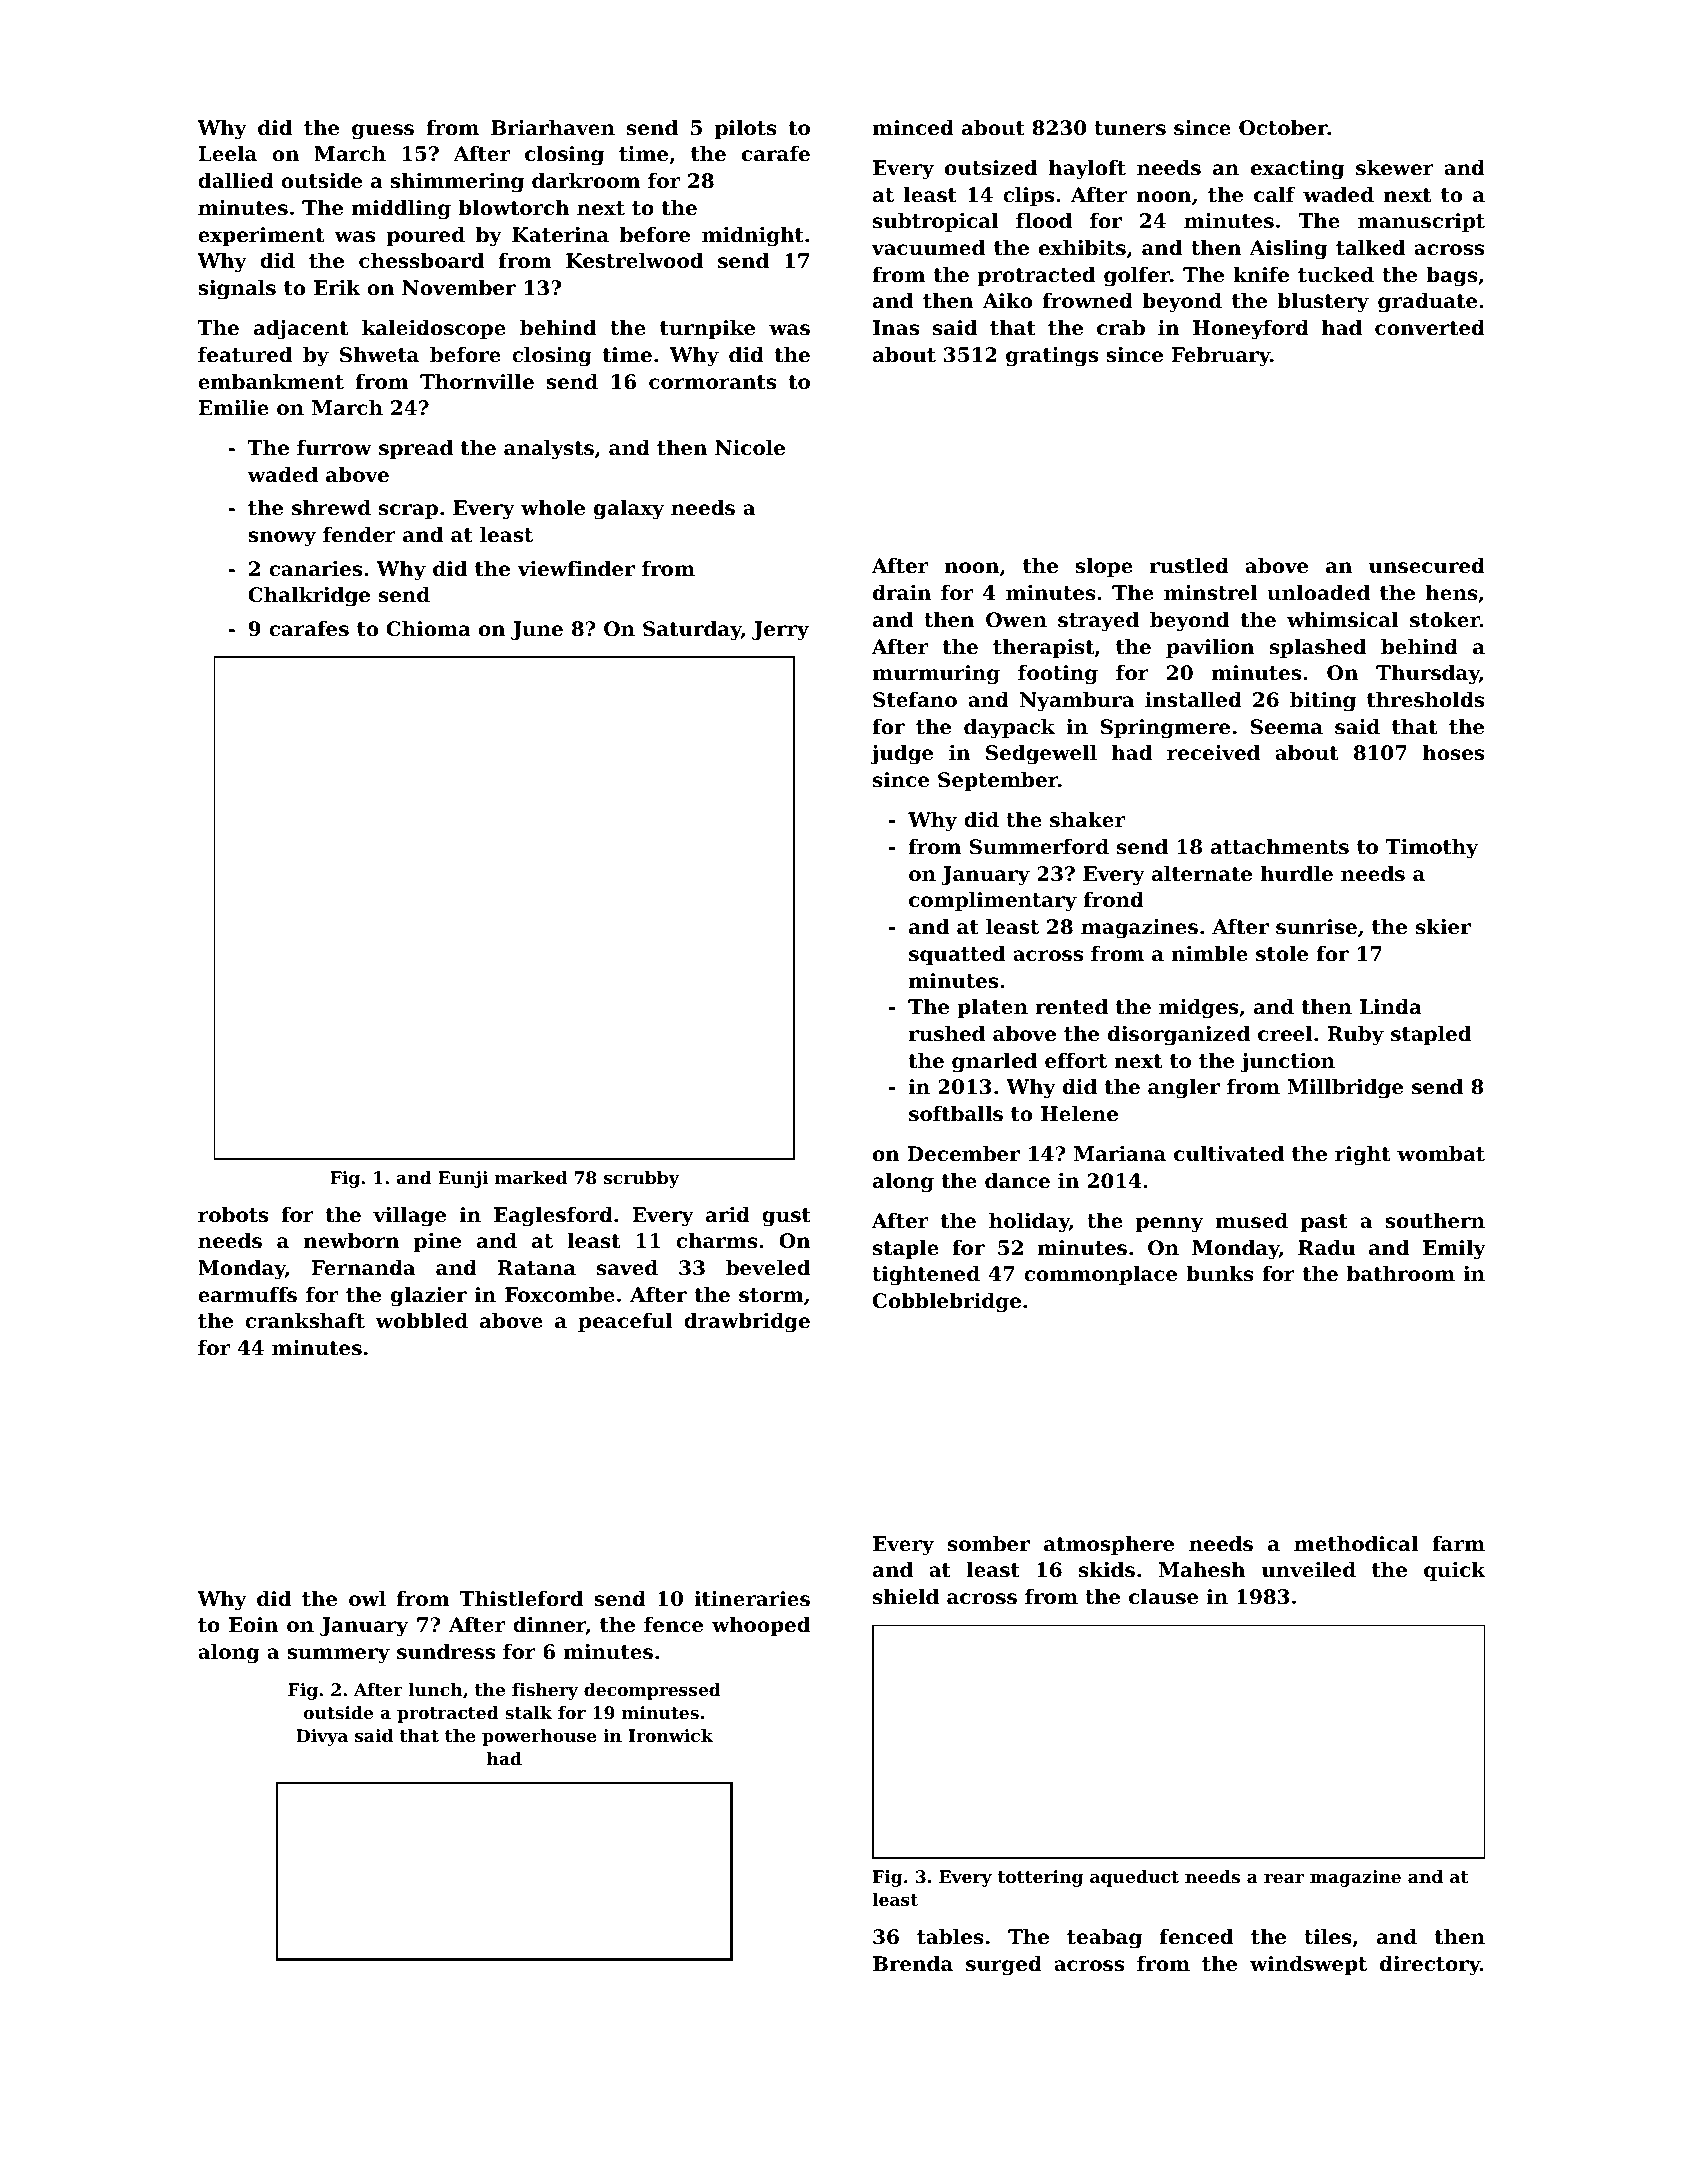 The image size is (1683, 2178). Describe the element at coordinates (539, 1737) in the image. I see `powerhouse` at that location.
